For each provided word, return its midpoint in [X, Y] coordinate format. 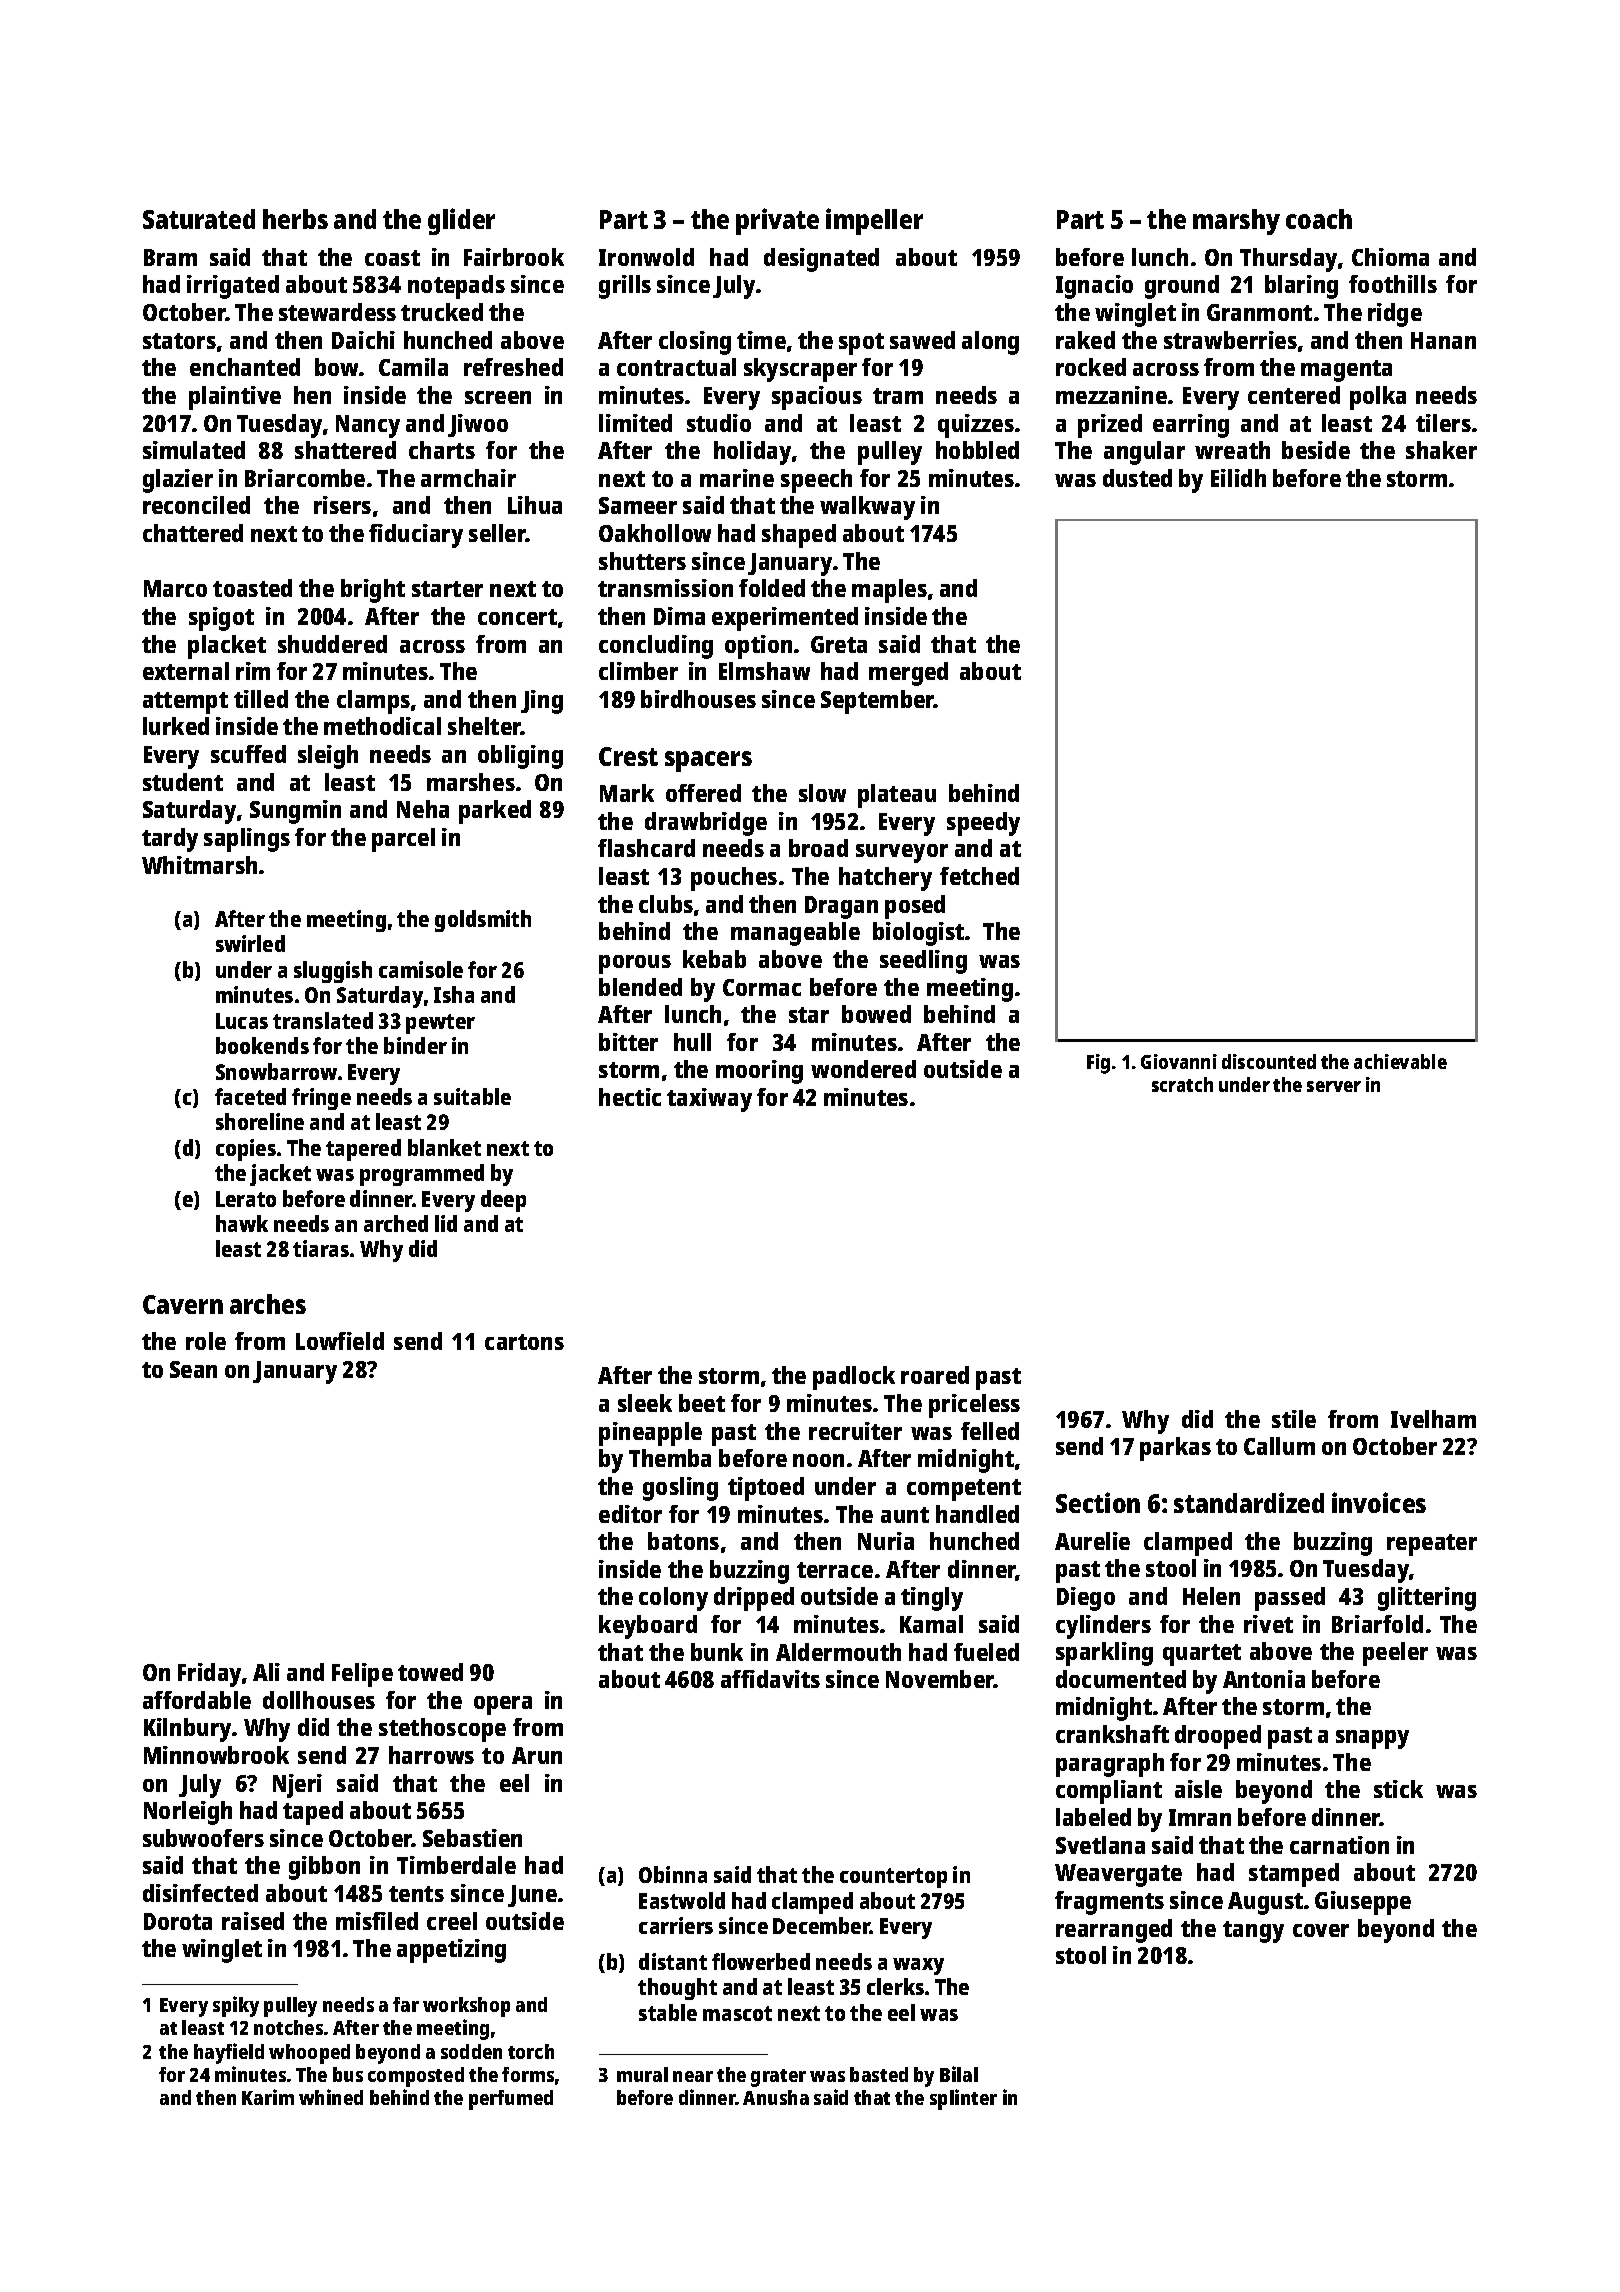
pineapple [650, 1434]
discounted [1269, 1061]
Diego [1086, 1599]
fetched [979, 876]
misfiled [377, 1921]
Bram [170, 257]
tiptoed [766, 1489]
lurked [176, 726]
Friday [209, 1675]
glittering [1427, 1599]
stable [668, 2012]
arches [268, 1304]
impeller [874, 221]
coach [1319, 219]
